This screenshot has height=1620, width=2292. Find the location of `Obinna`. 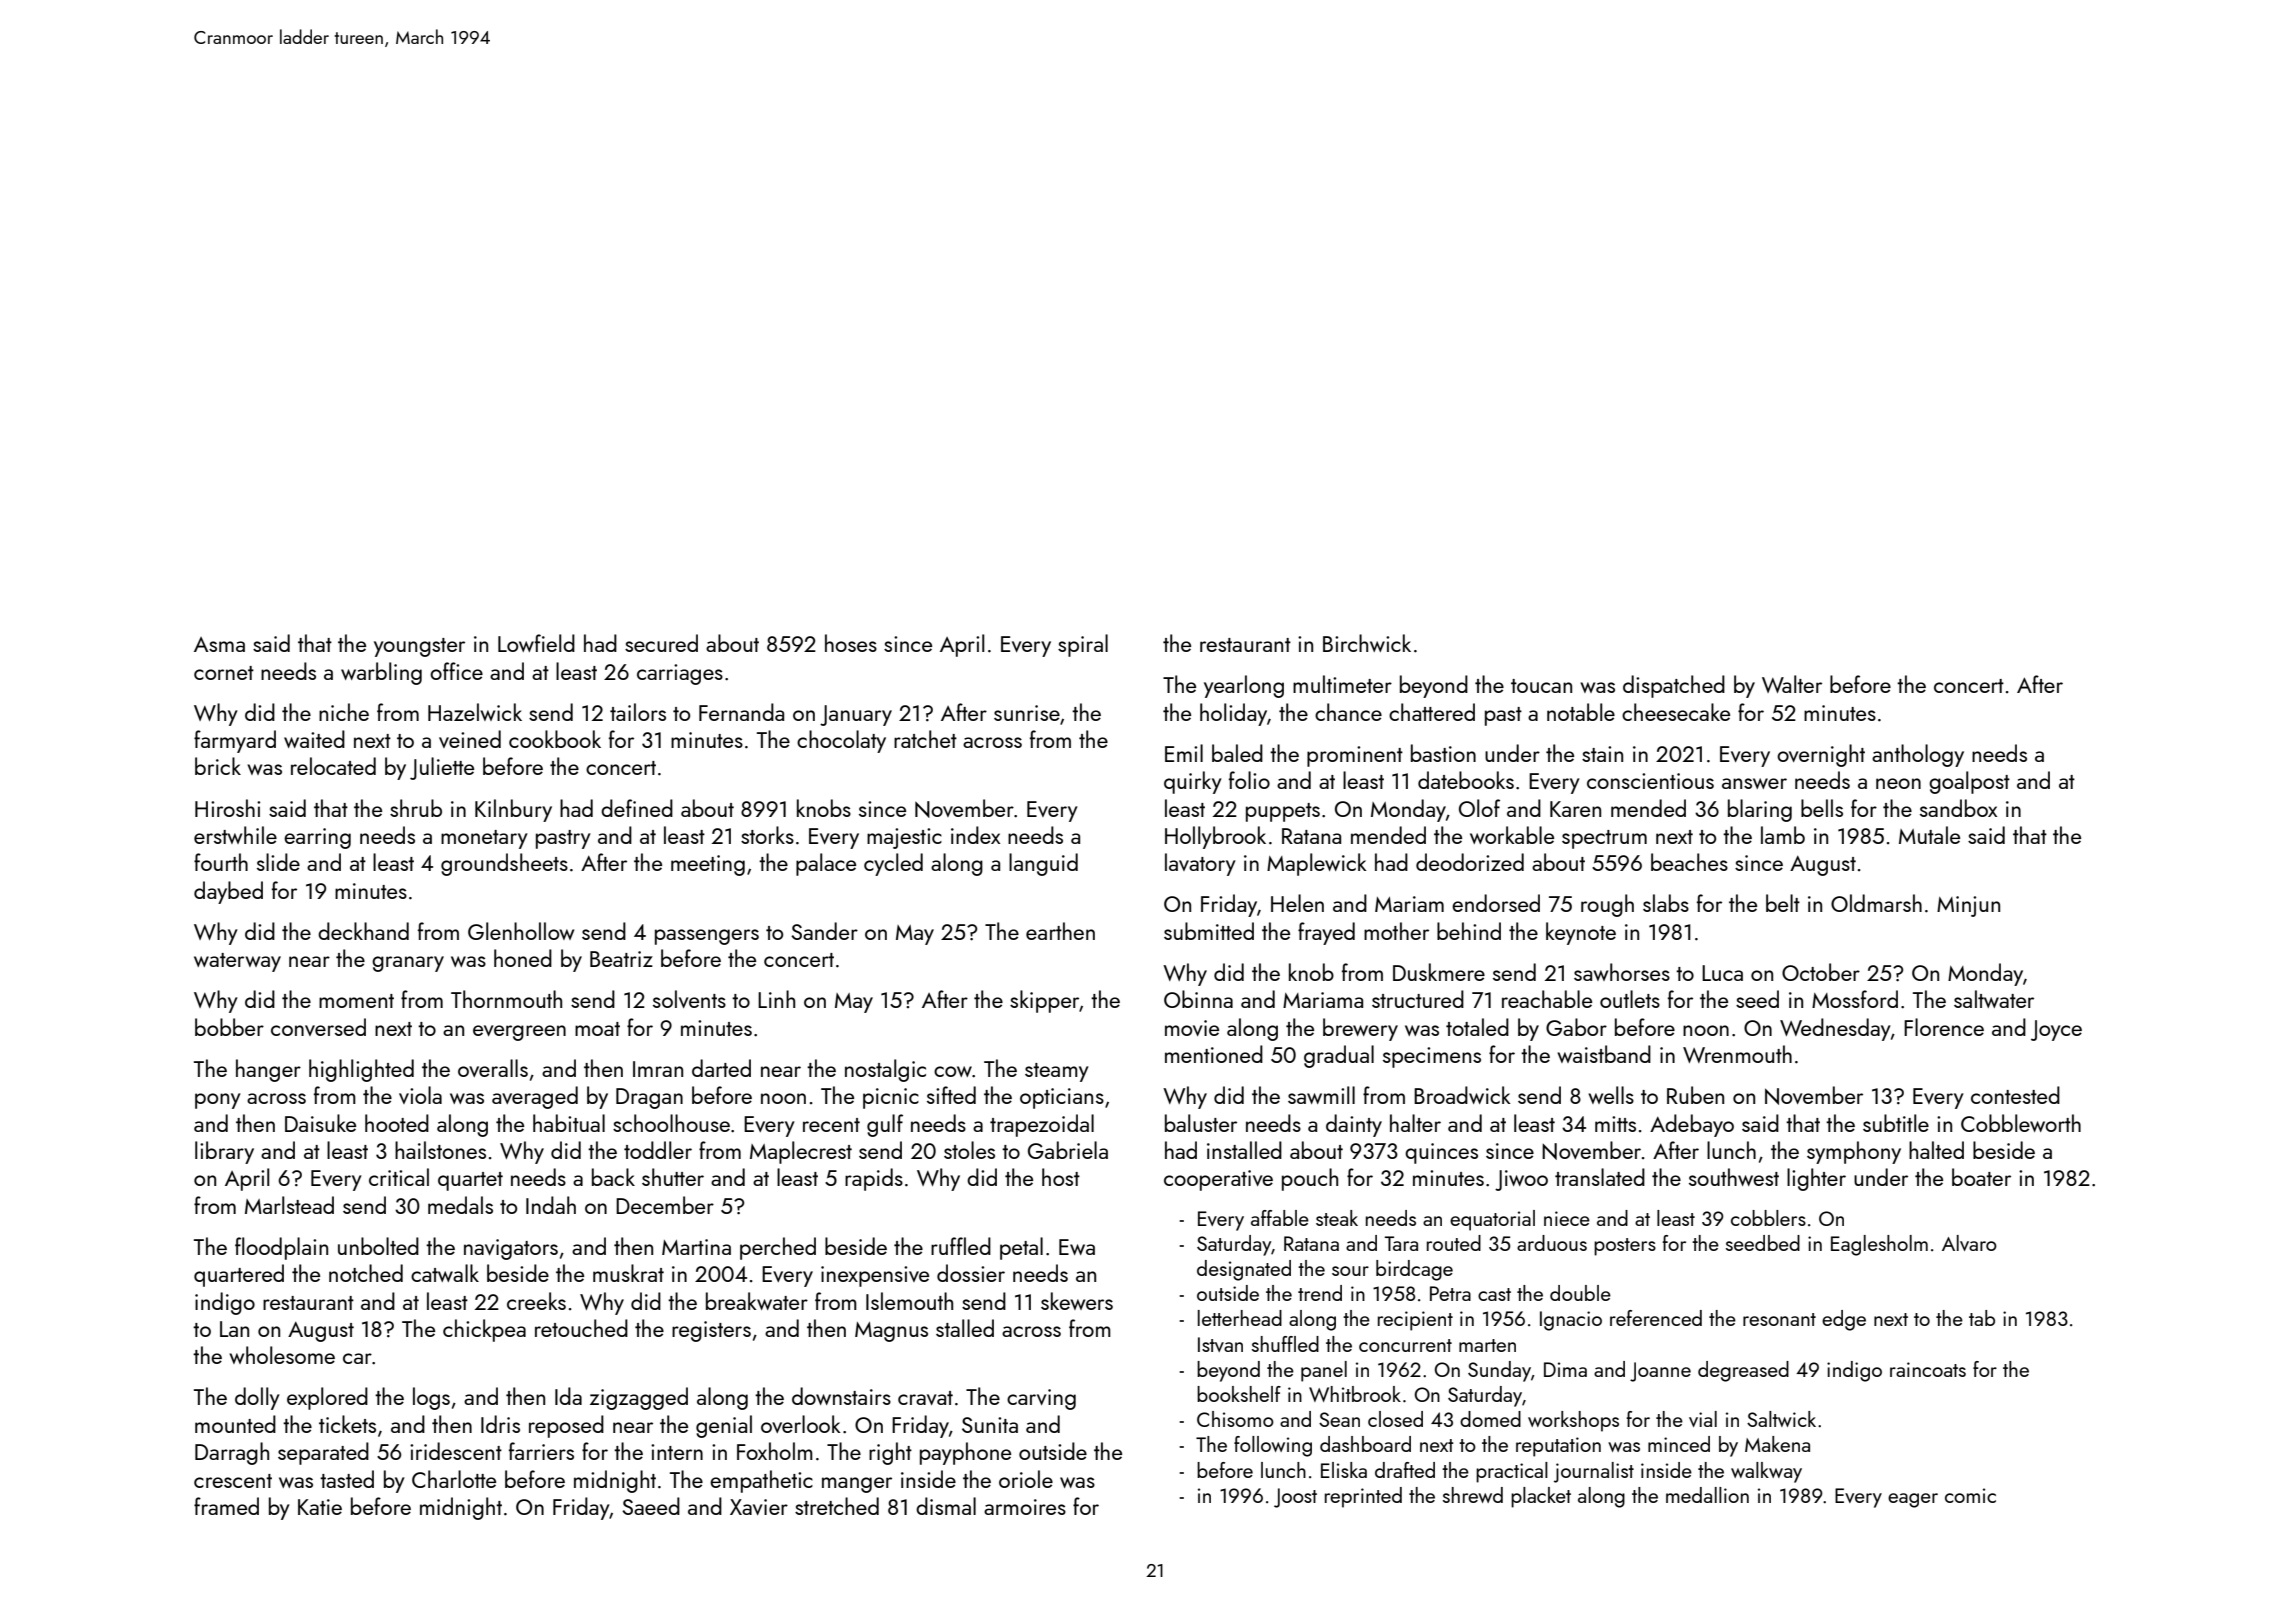

Obinna is located at coordinates (1198, 999).
